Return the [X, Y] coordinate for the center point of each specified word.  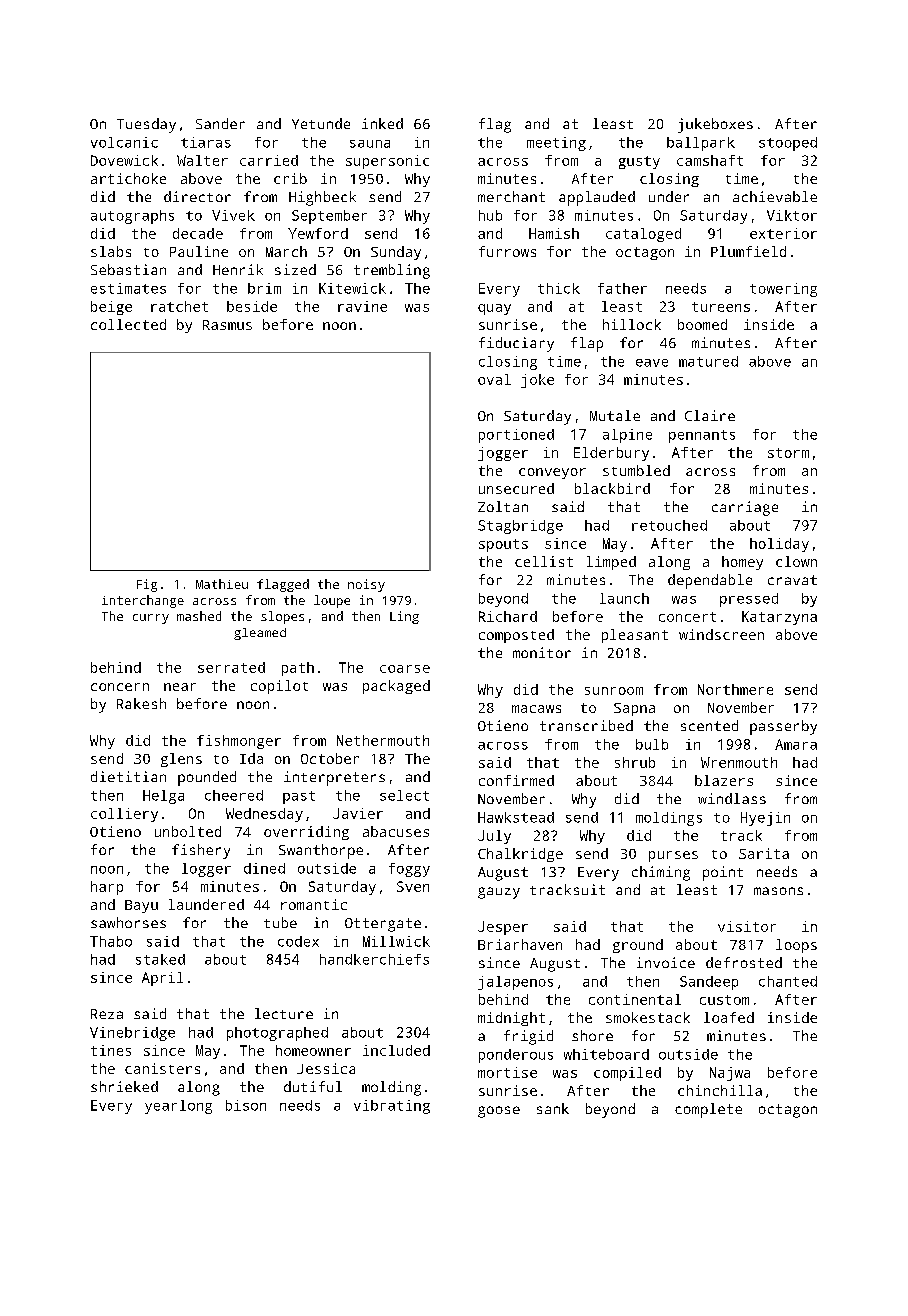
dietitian [128, 776]
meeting [556, 144]
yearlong [178, 1107]
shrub [635, 762]
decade [198, 233]
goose [499, 1112]
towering [783, 290]
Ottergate [383, 925]
